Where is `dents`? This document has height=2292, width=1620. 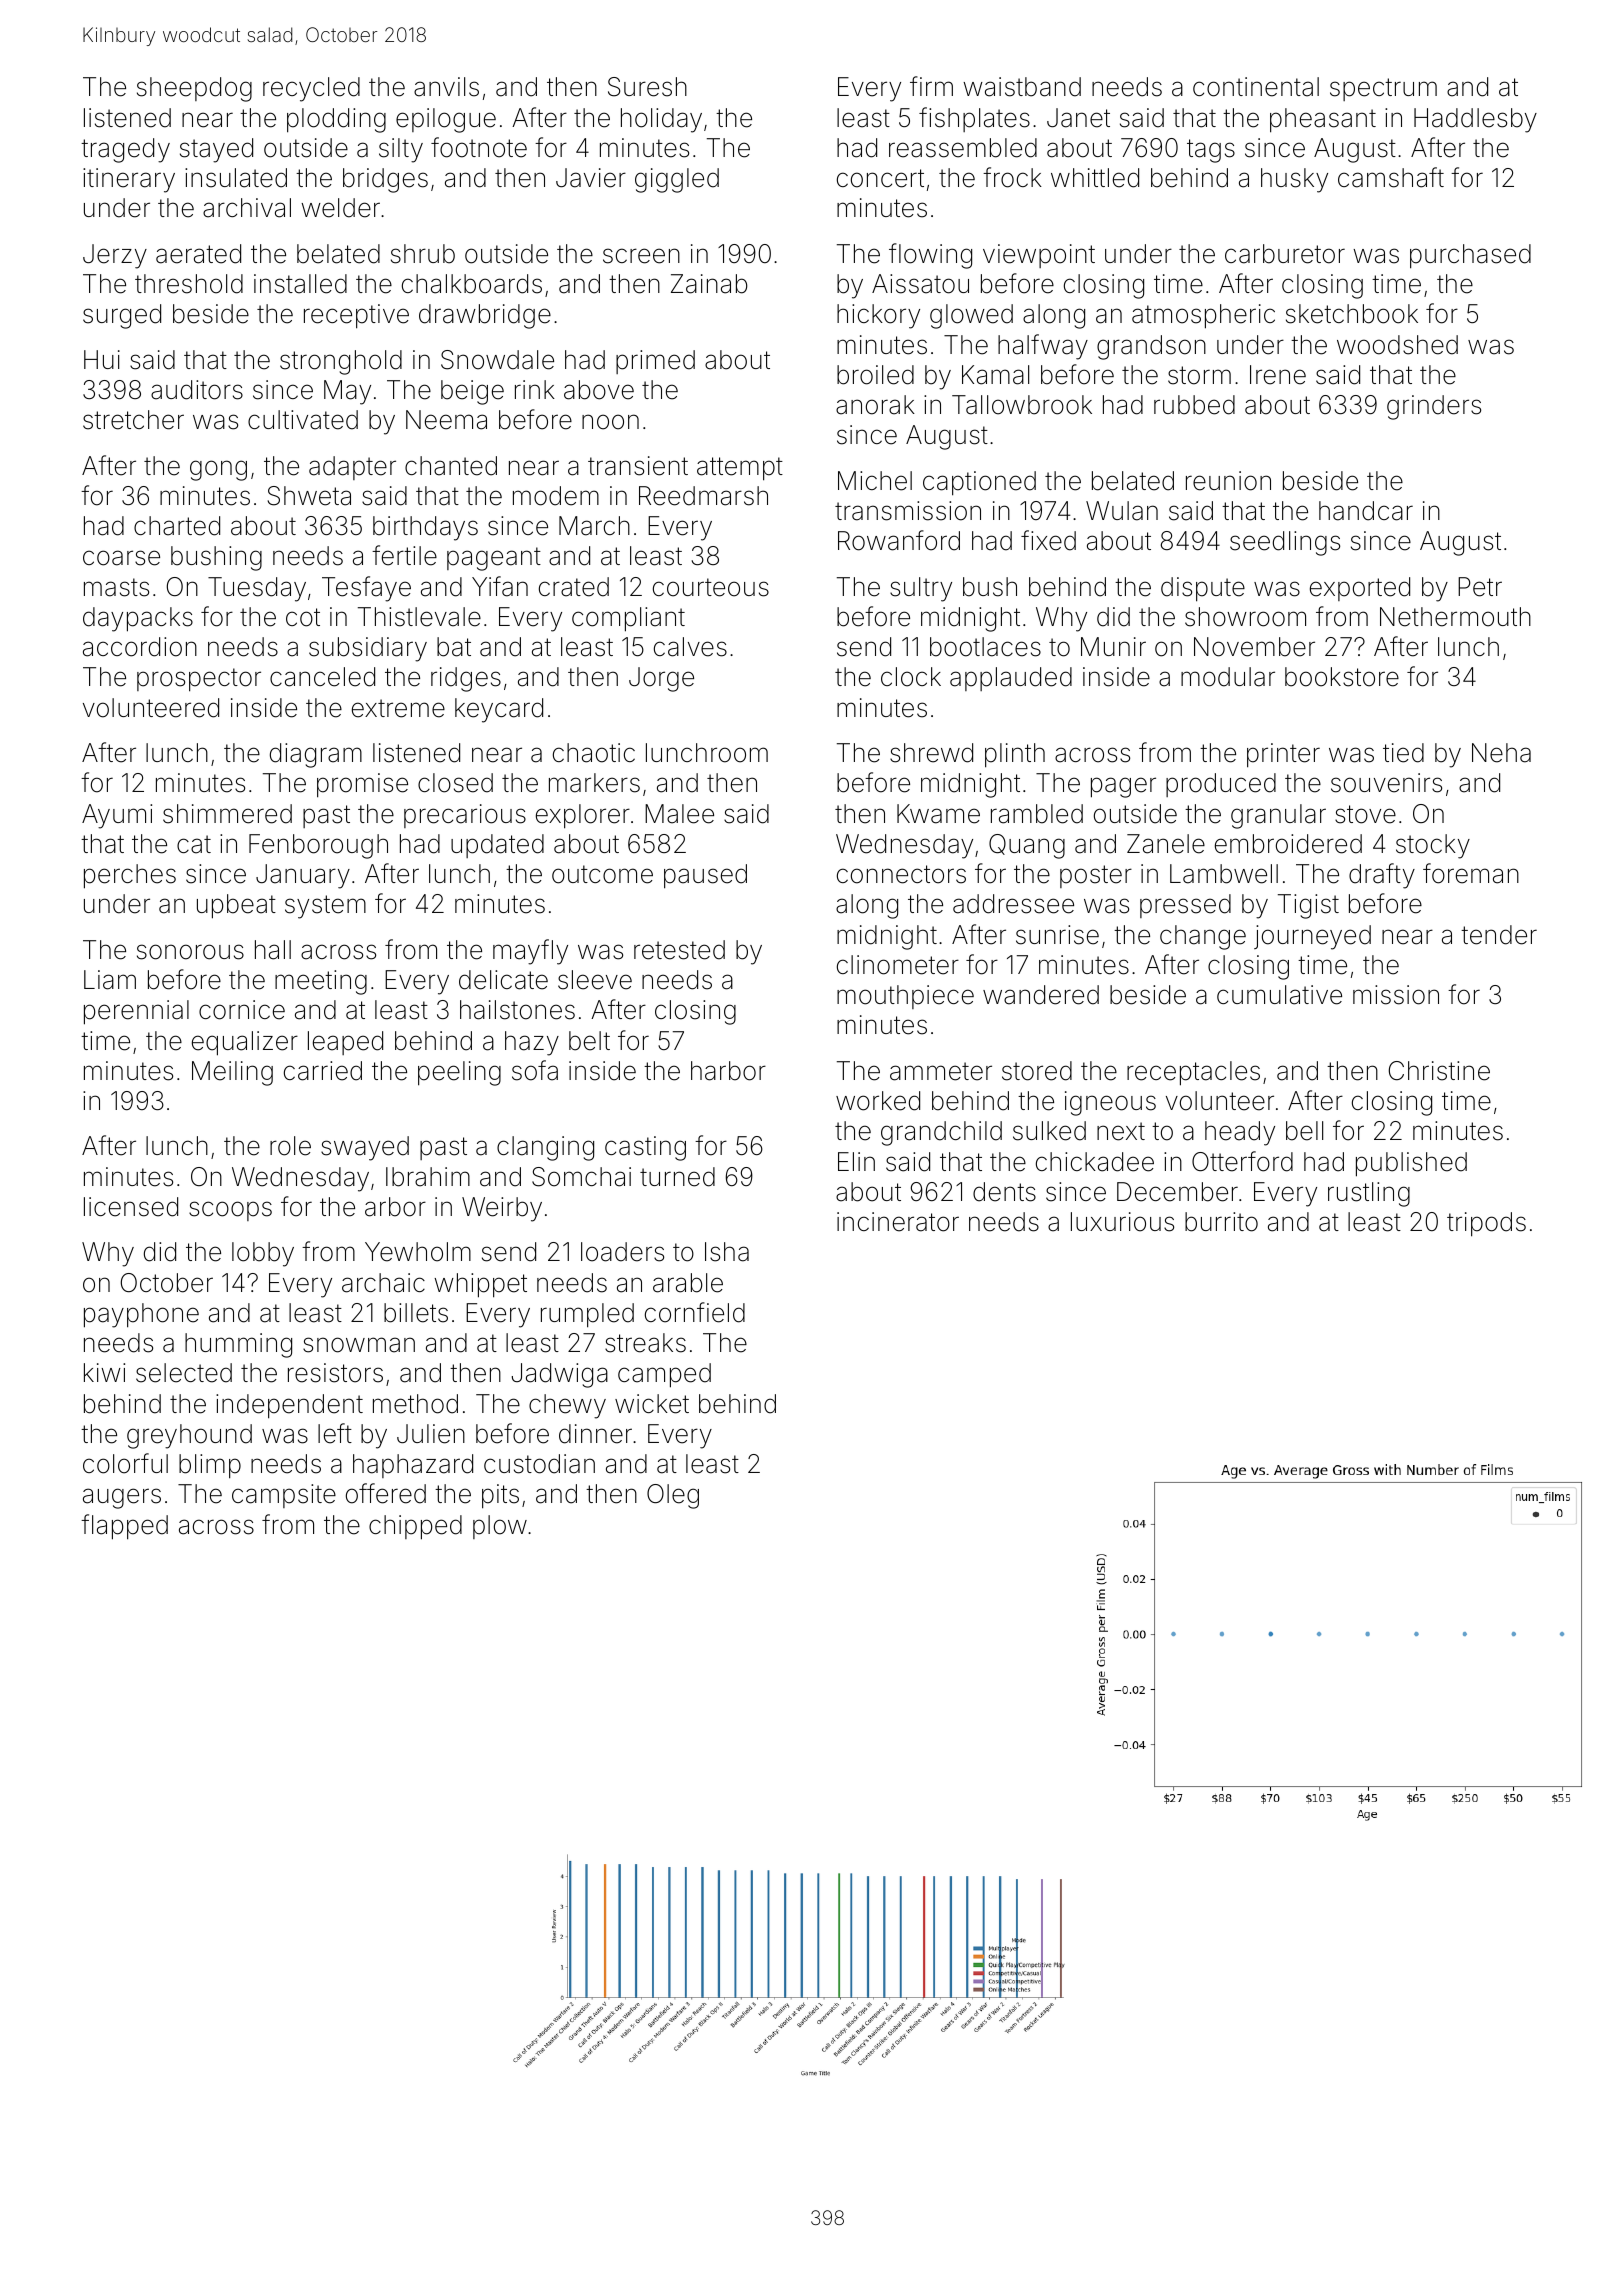 dents is located at coordinates (1004, 1192).
